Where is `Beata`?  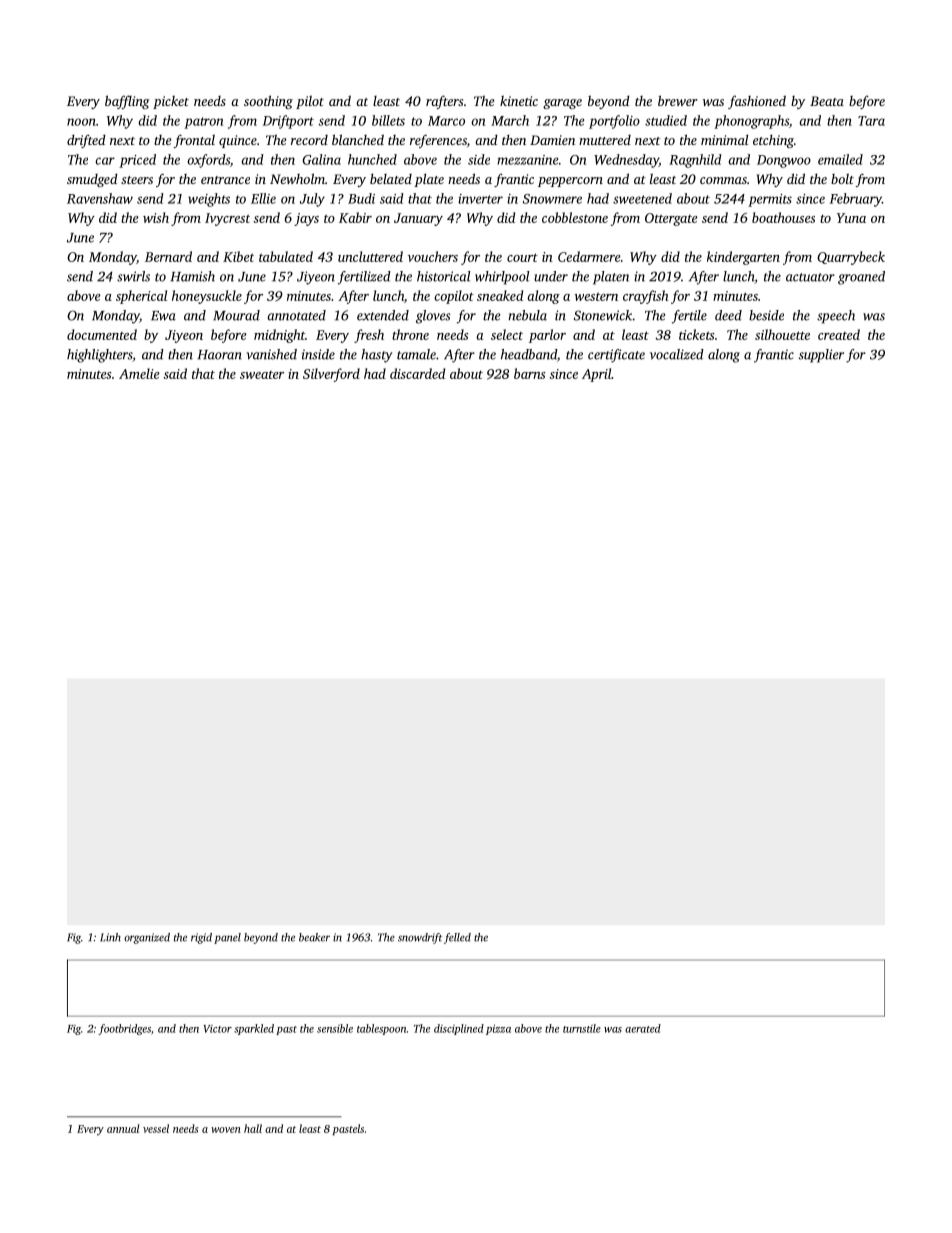 Beata is located at coordinates (827, 101).
